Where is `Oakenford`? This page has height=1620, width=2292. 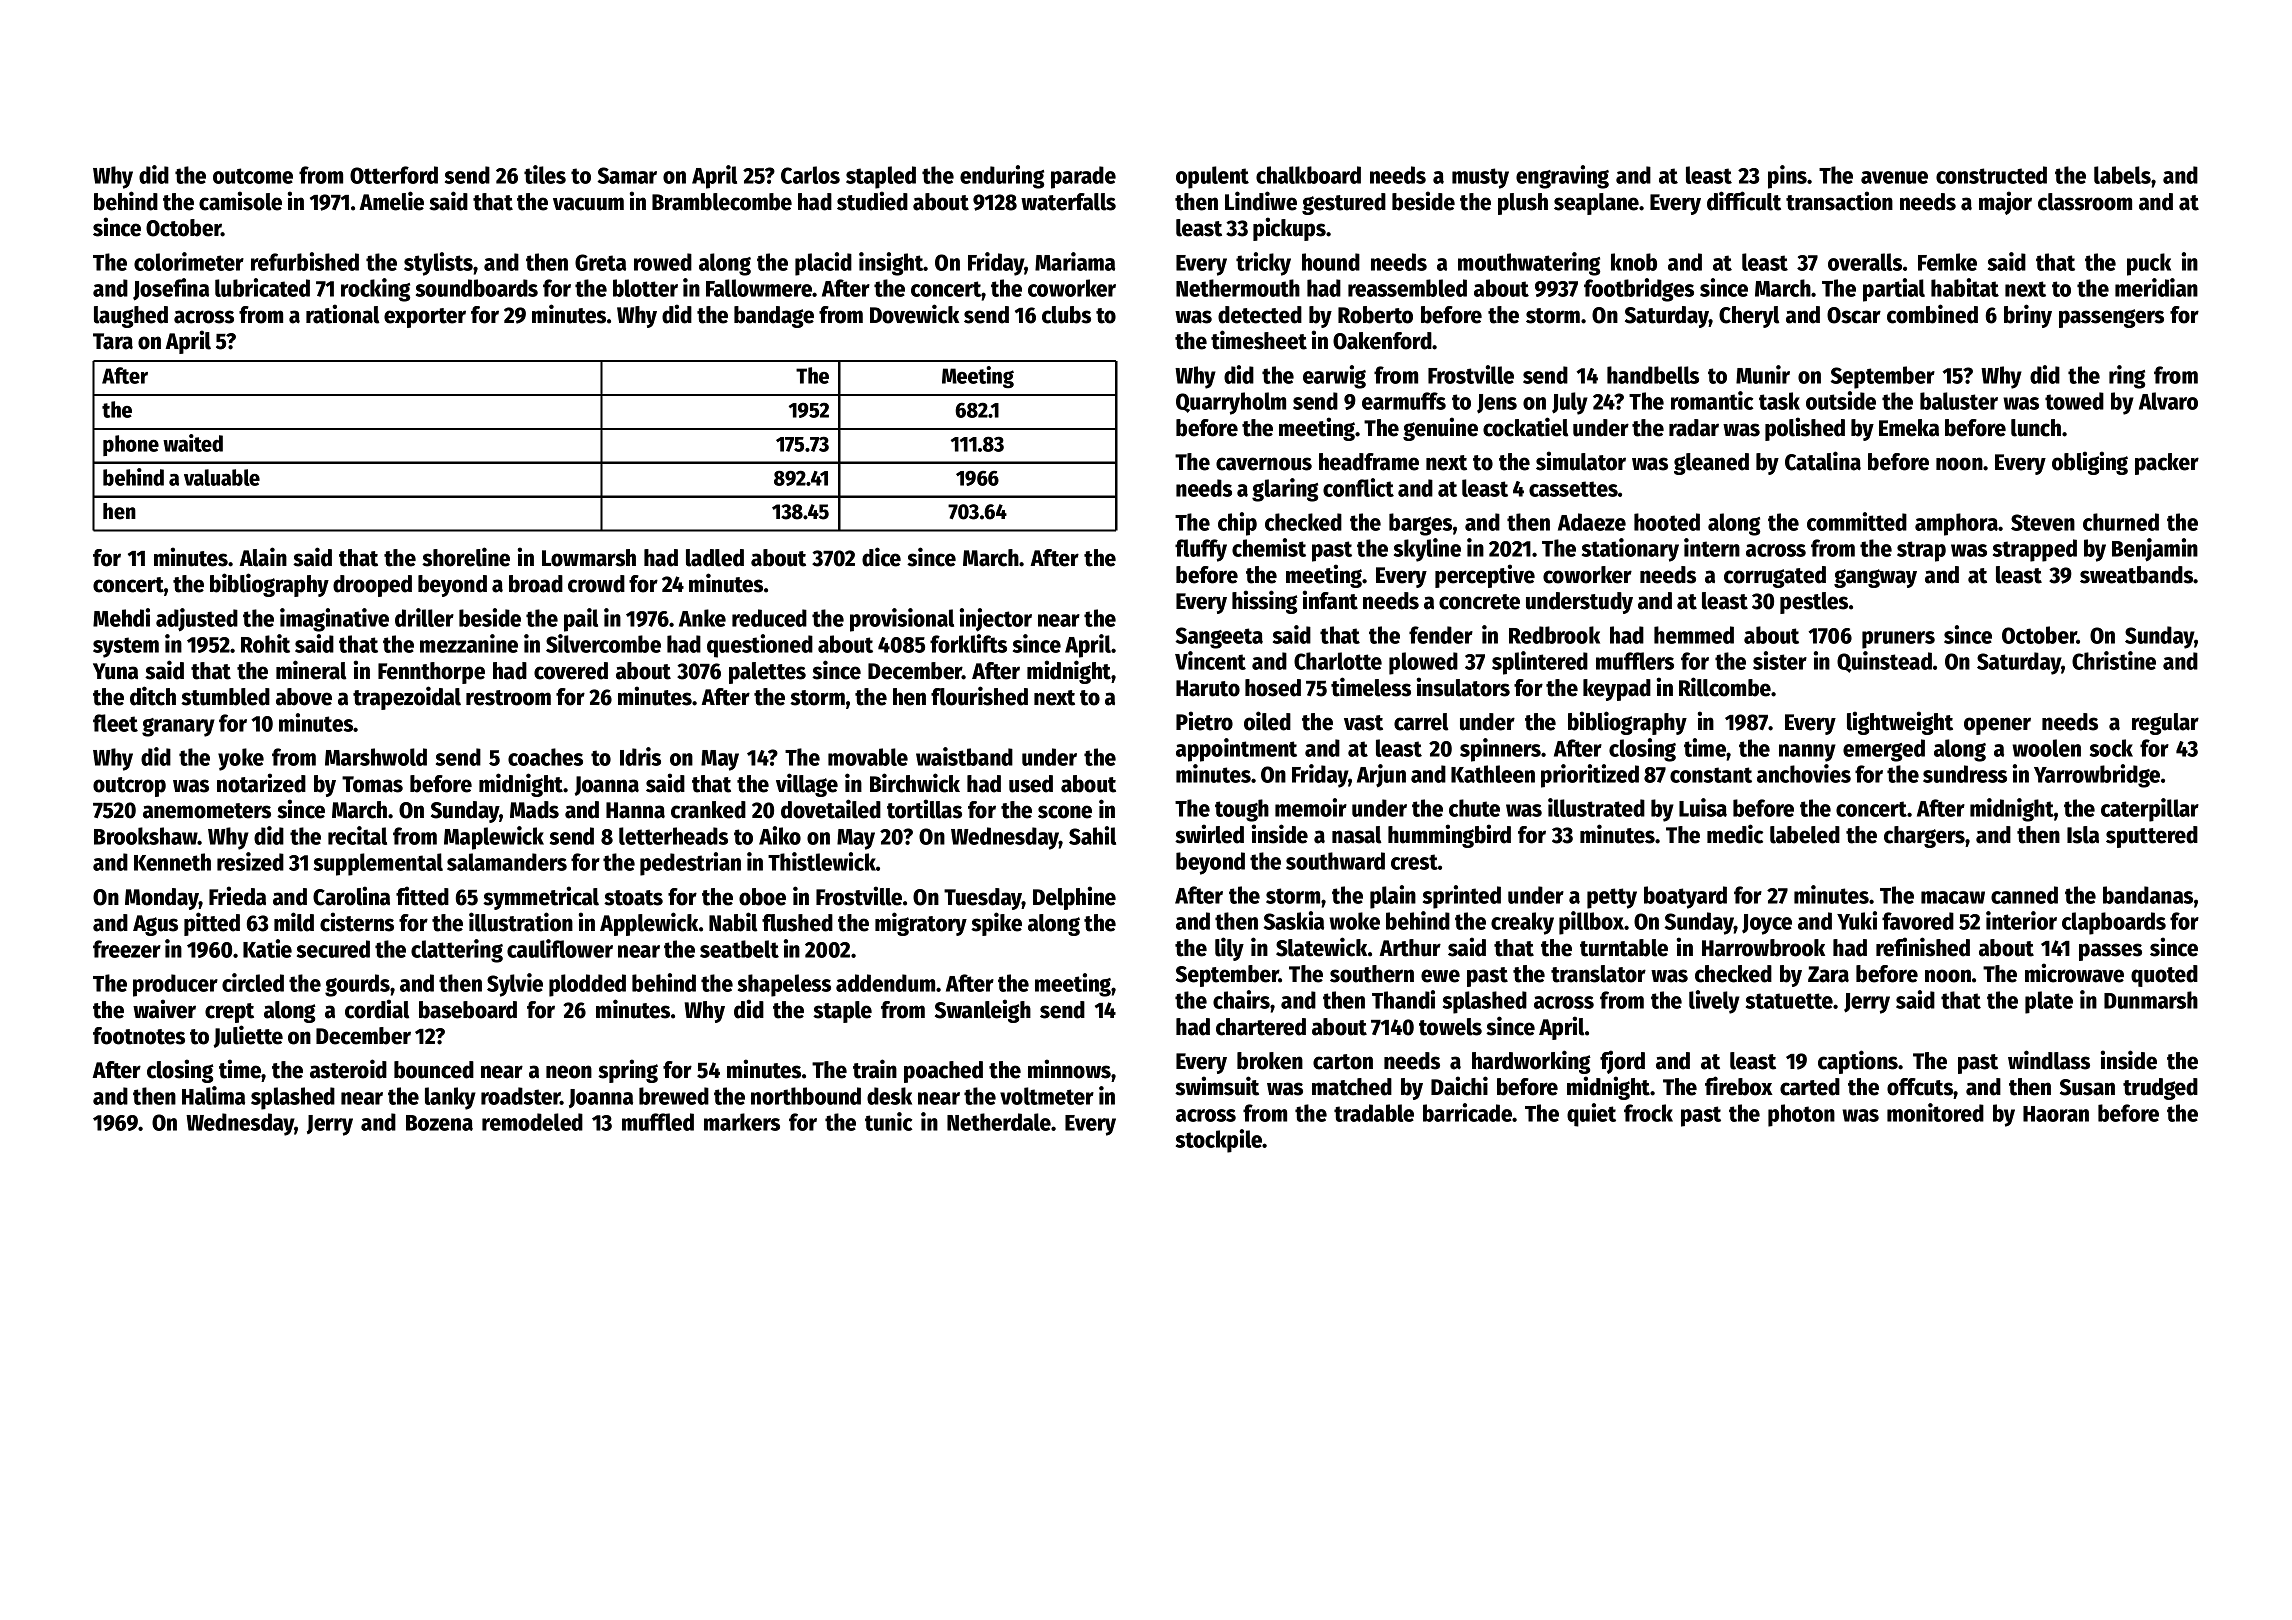
Oakenford is located at coordinates (1382, 341).
